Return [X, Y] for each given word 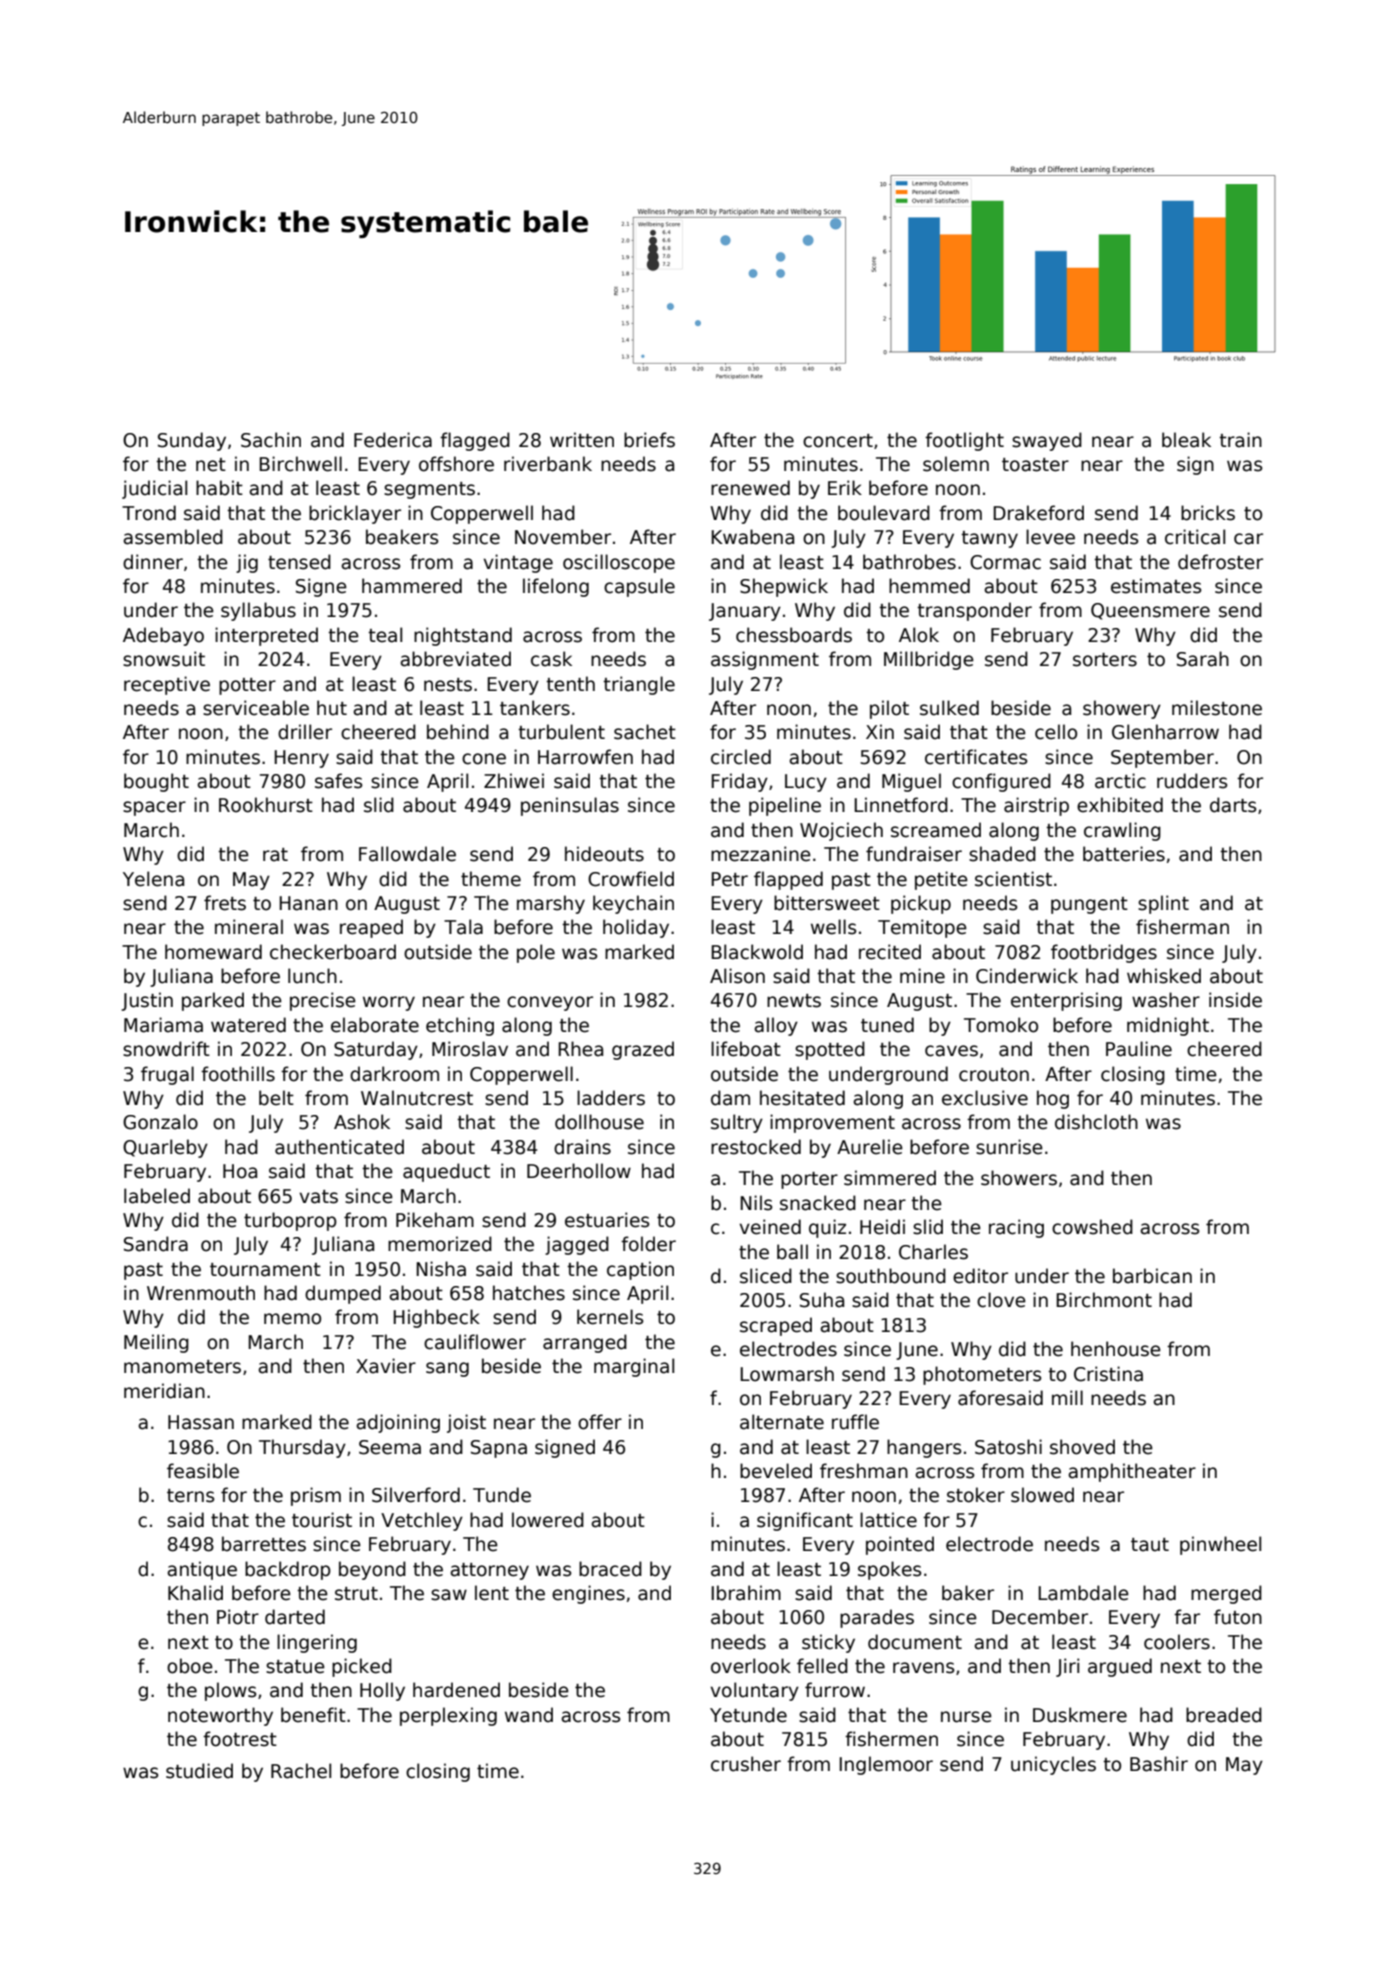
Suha [822, 1300]
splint [1163, 904]
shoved [1082, 1447]
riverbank [548, 464]
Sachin [271, 440]
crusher [746, 1764]
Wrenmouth [201, 1293]
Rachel [301, 1771]
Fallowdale [407, 854]
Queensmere [1150, 611]
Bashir [1159, 1764]
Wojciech [841, 831]
